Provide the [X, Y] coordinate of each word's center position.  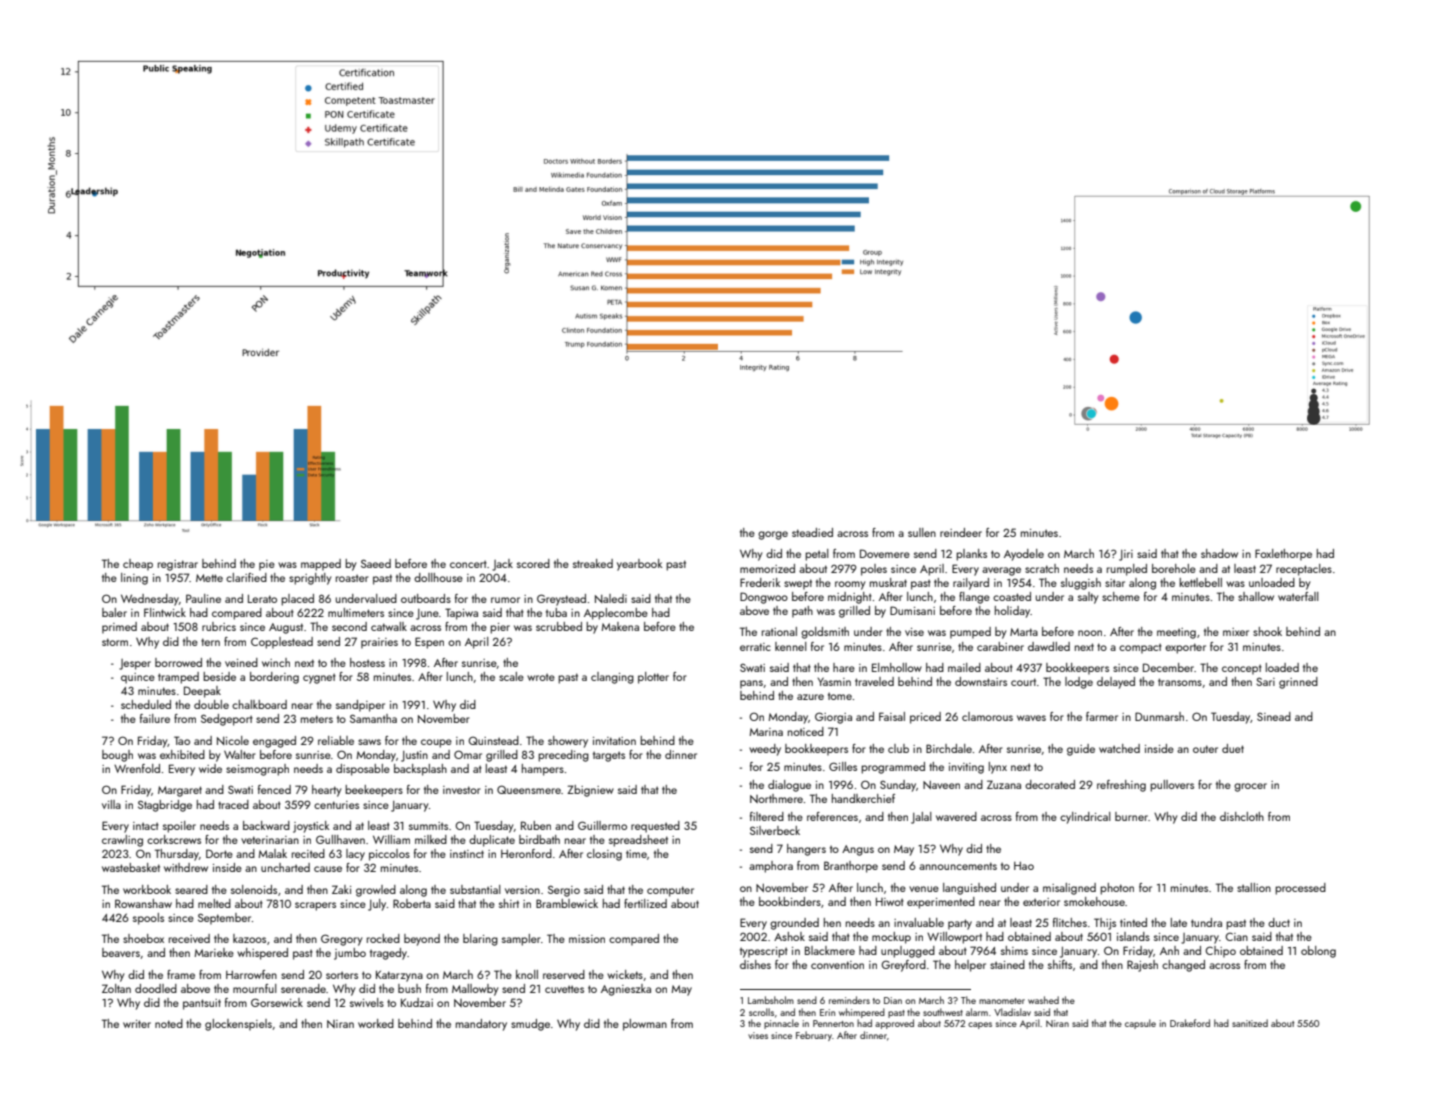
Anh [1169, 950]
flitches [1070, 922]
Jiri [1126, 555]
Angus [858, 850]
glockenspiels [238, 1025]
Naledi [611, 598]
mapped [321, 565]
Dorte [219, 853]
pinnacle [781, 1024]
